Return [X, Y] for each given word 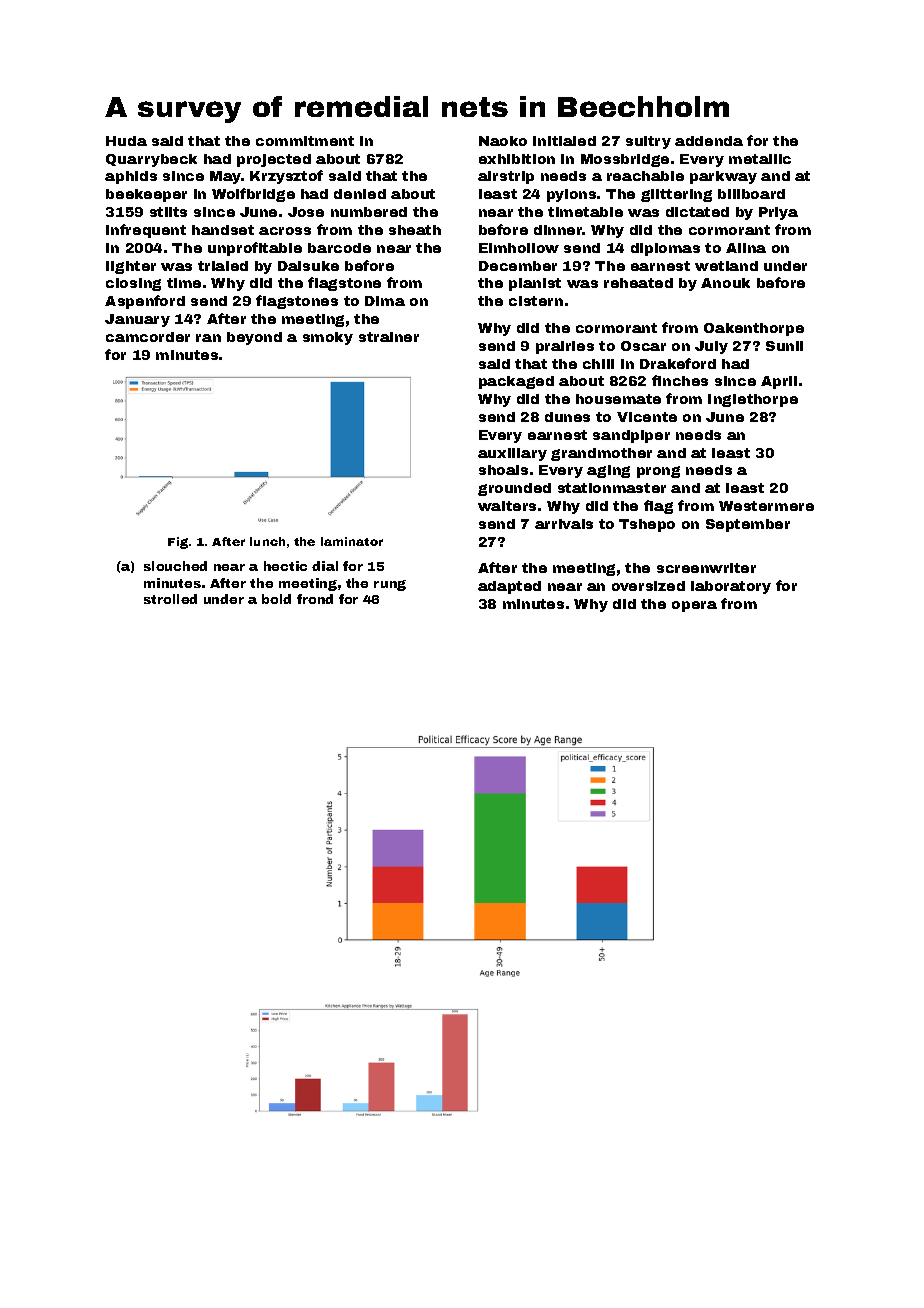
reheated [638, 283]
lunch [267, 541]
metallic [760, 159]
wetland [726, 266]
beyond [254, 338]
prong [658, 472]
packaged [516, 382]
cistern [536, 301]
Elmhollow [519, 248]
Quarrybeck [151, 160]
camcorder [148, 337]
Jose [306, 212]
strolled [170, 599]
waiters [507, 506]
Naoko [503, 141]
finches [680, 380]
